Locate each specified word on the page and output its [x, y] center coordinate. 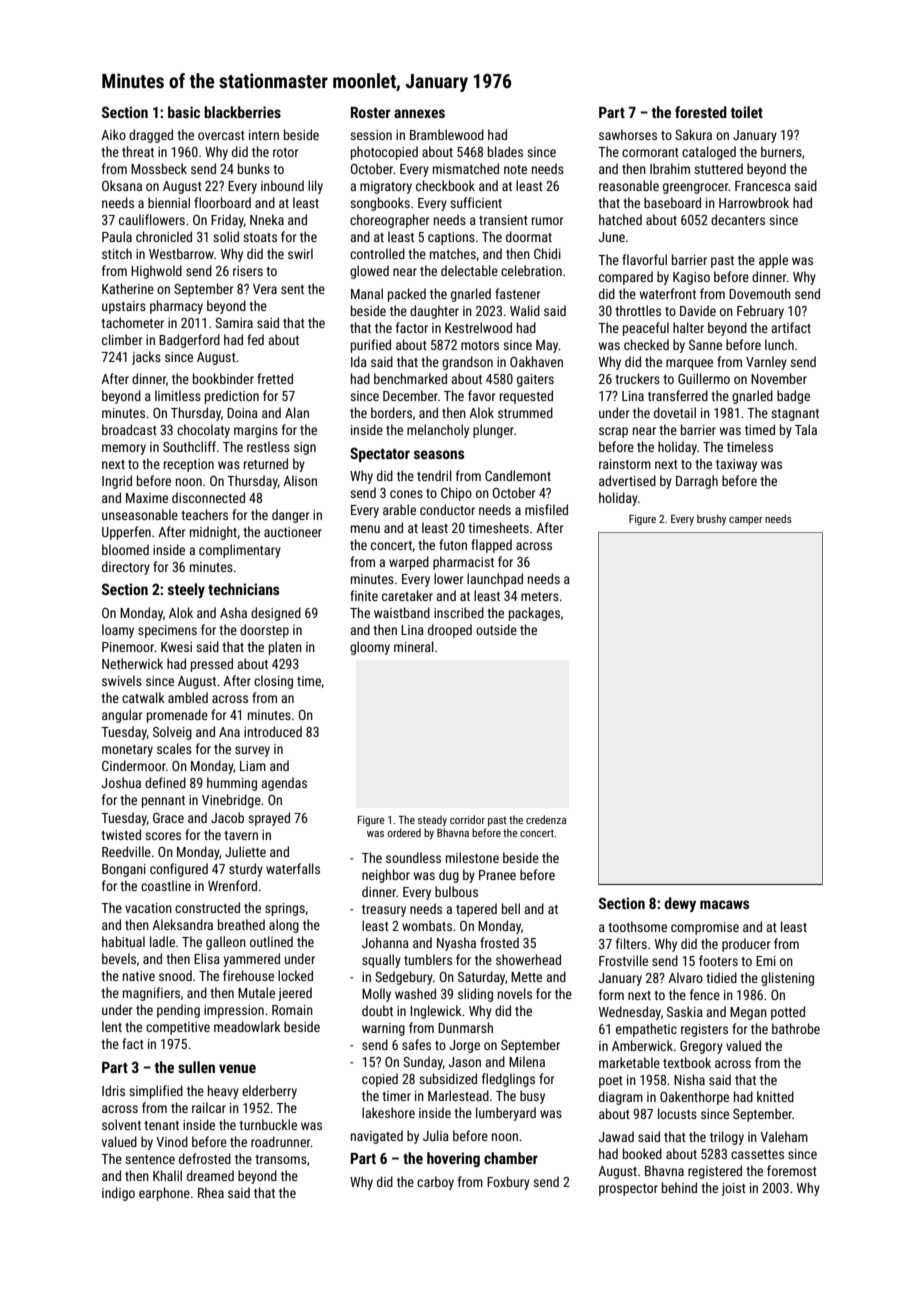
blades [505, 151]
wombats [427, 925]
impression [234, 1011]
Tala [806, 429]
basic [184, 112]
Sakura [693, 134]
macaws [724, 904]
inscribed [459, 612]
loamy [118, 631]
